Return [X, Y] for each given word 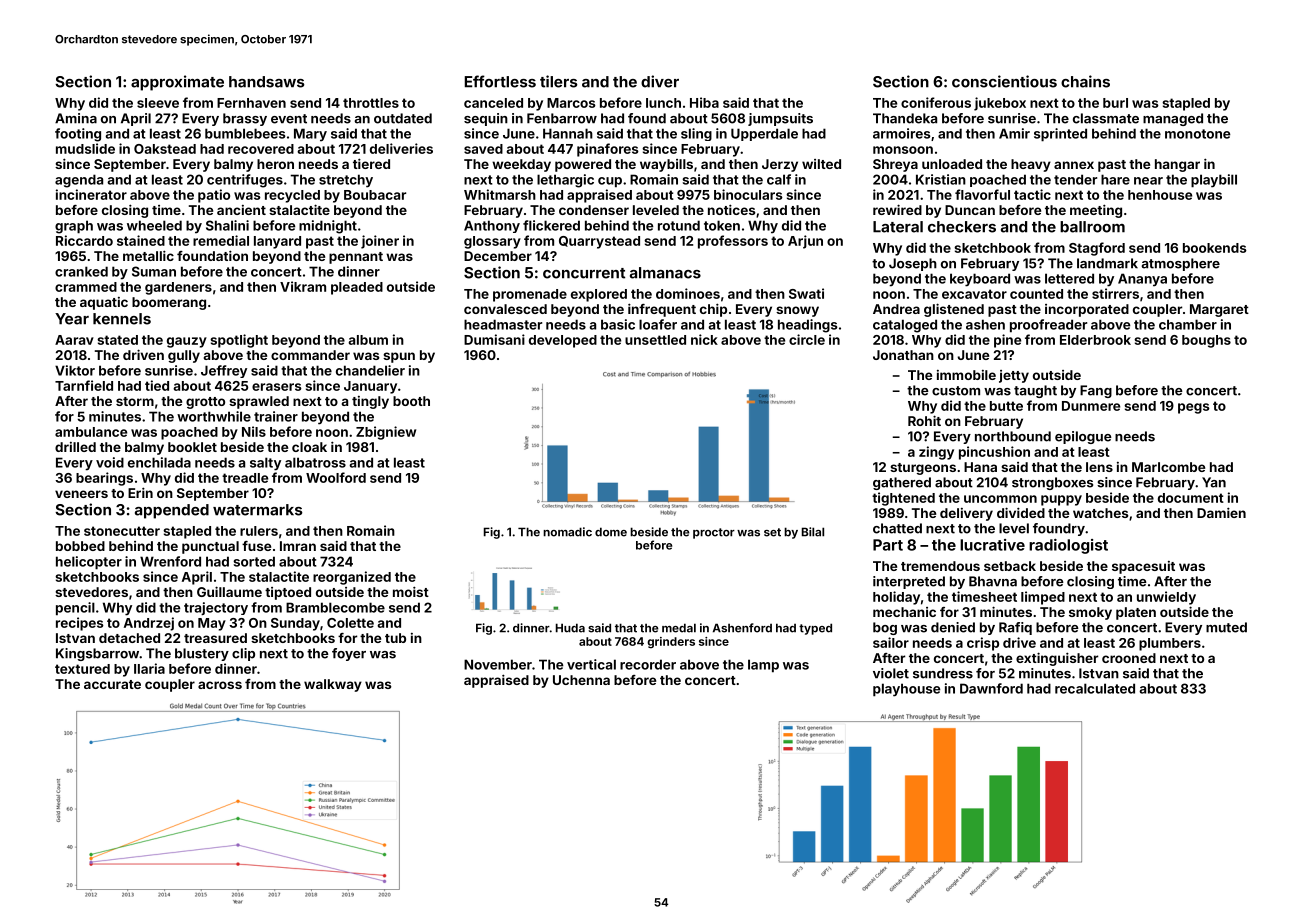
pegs [1194, 408]
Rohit [924, 420]
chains [1085, 81]
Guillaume [229, 591]
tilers [559, 81]
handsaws [267, 82]
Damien [1221, 512]
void [110, 462]
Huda [570, 628]
